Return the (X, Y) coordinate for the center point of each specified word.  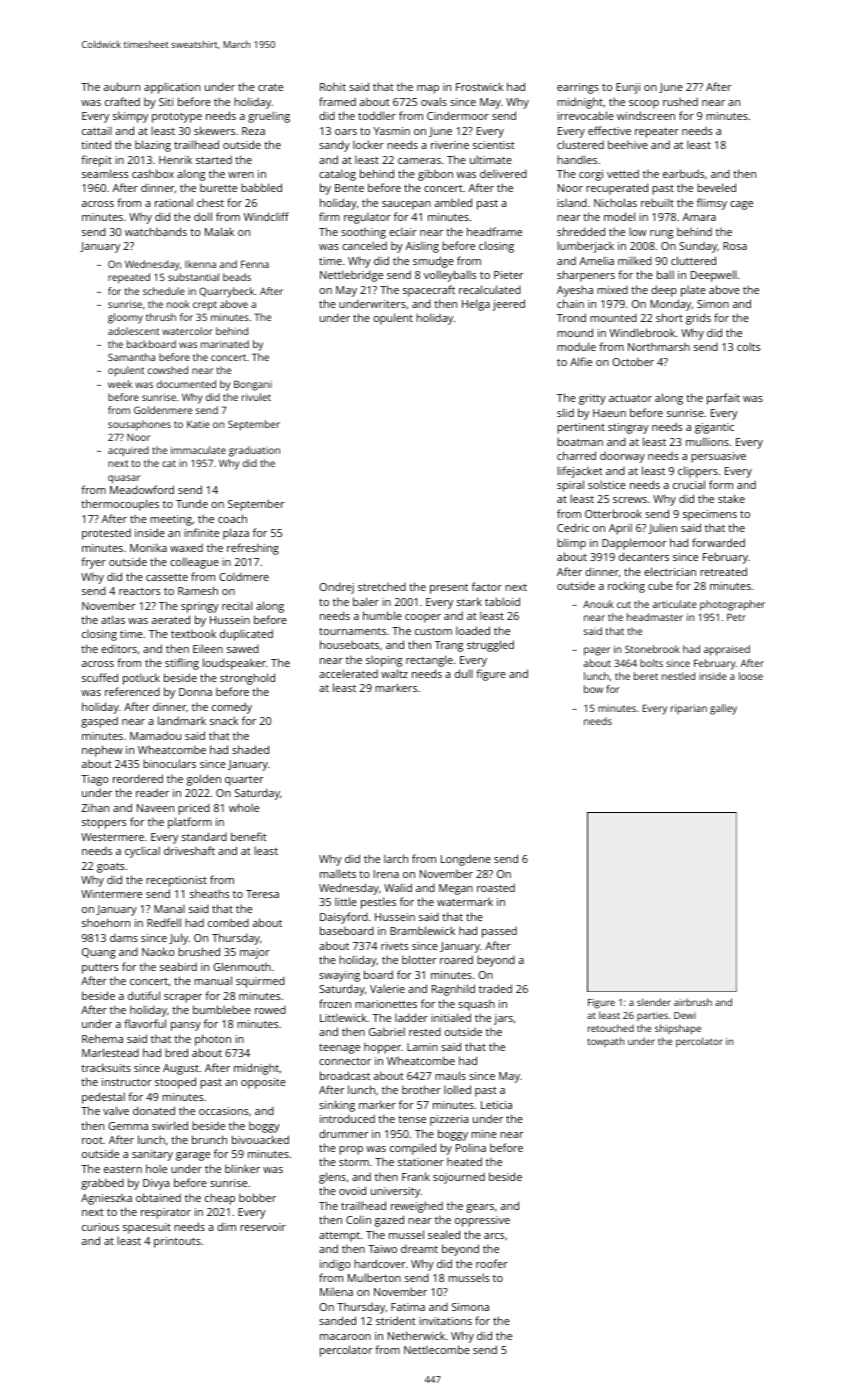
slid (565, 412)
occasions (223, 1111)
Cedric (573, 527)
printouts (177, 1242)
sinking (337, 1106)
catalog (337, 175)
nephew (102, 751)
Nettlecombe (437, 1349)
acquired (128, 451)
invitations (445, 1321)
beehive (628, 144)
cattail (97, 131)
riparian (689, 709)
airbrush (693, 1002)
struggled (490, 646)
